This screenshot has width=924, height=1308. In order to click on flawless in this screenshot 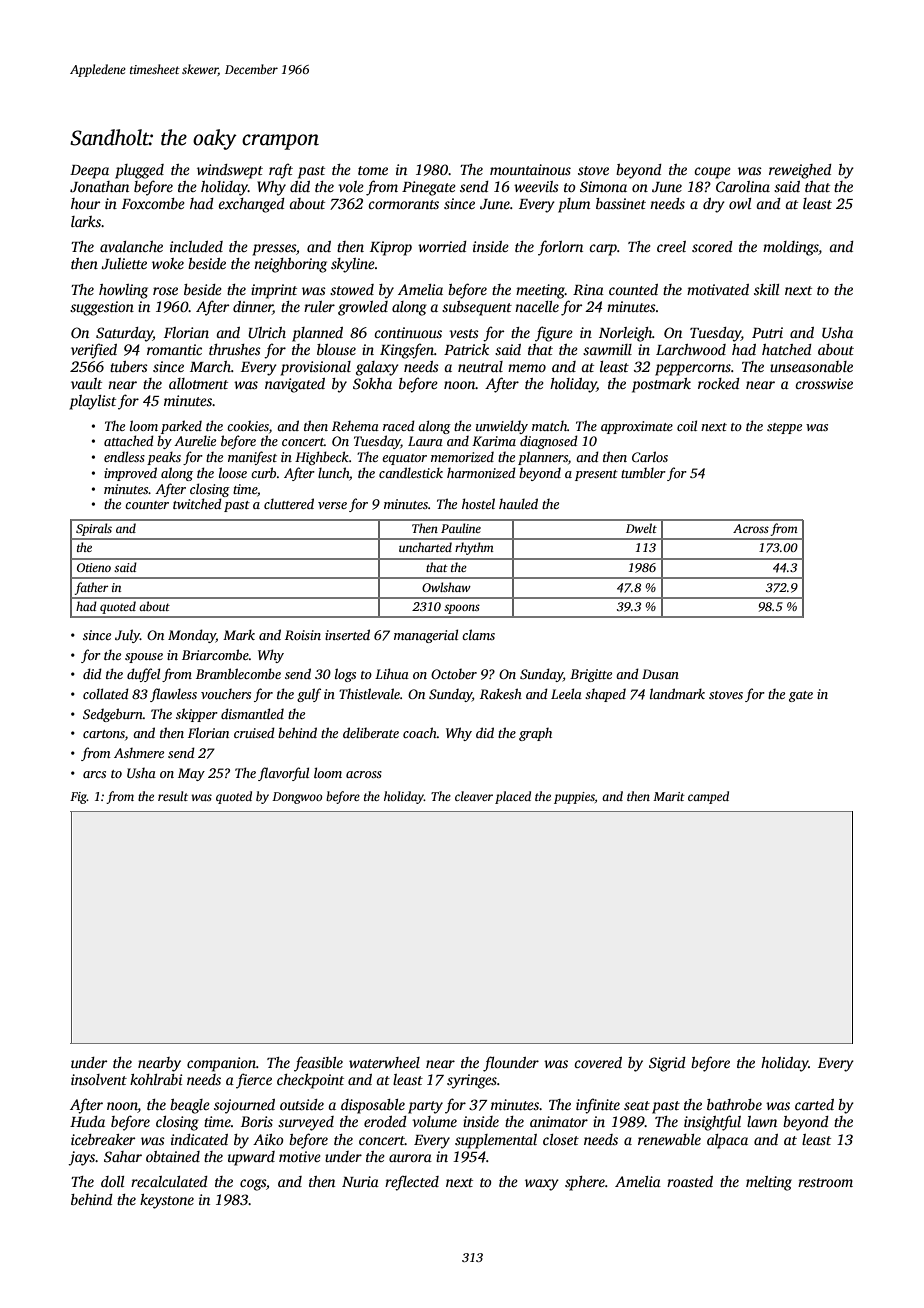, I will do `click(173, 695)`.
